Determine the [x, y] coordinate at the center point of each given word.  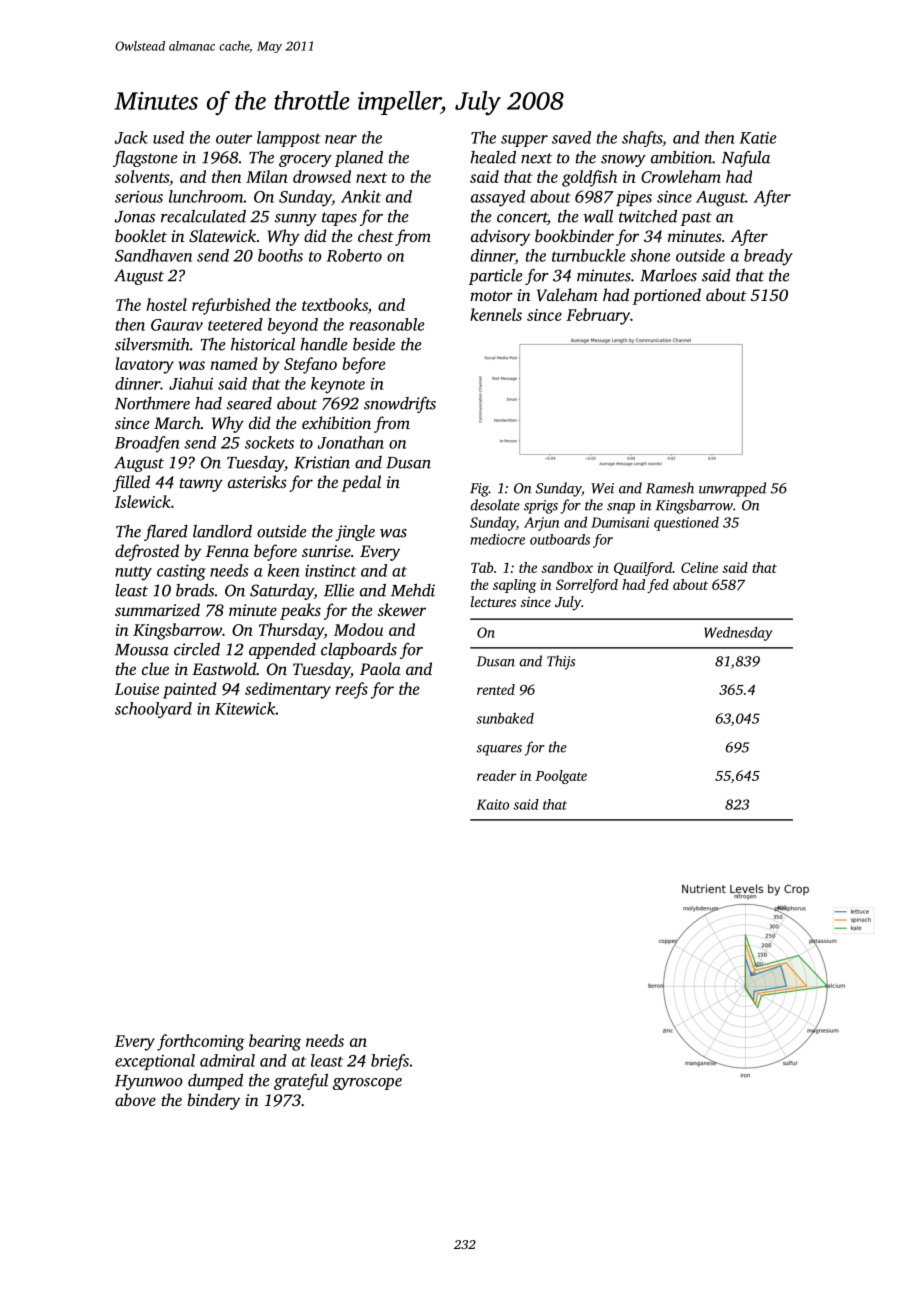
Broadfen [147, 444]
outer [234, 138]
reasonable [387, 324]
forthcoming [201, 1042]
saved [571, 137]
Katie [757, 138]
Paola [380, 668]
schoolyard [153, 710]
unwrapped [732, 489]
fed [658, 586]
